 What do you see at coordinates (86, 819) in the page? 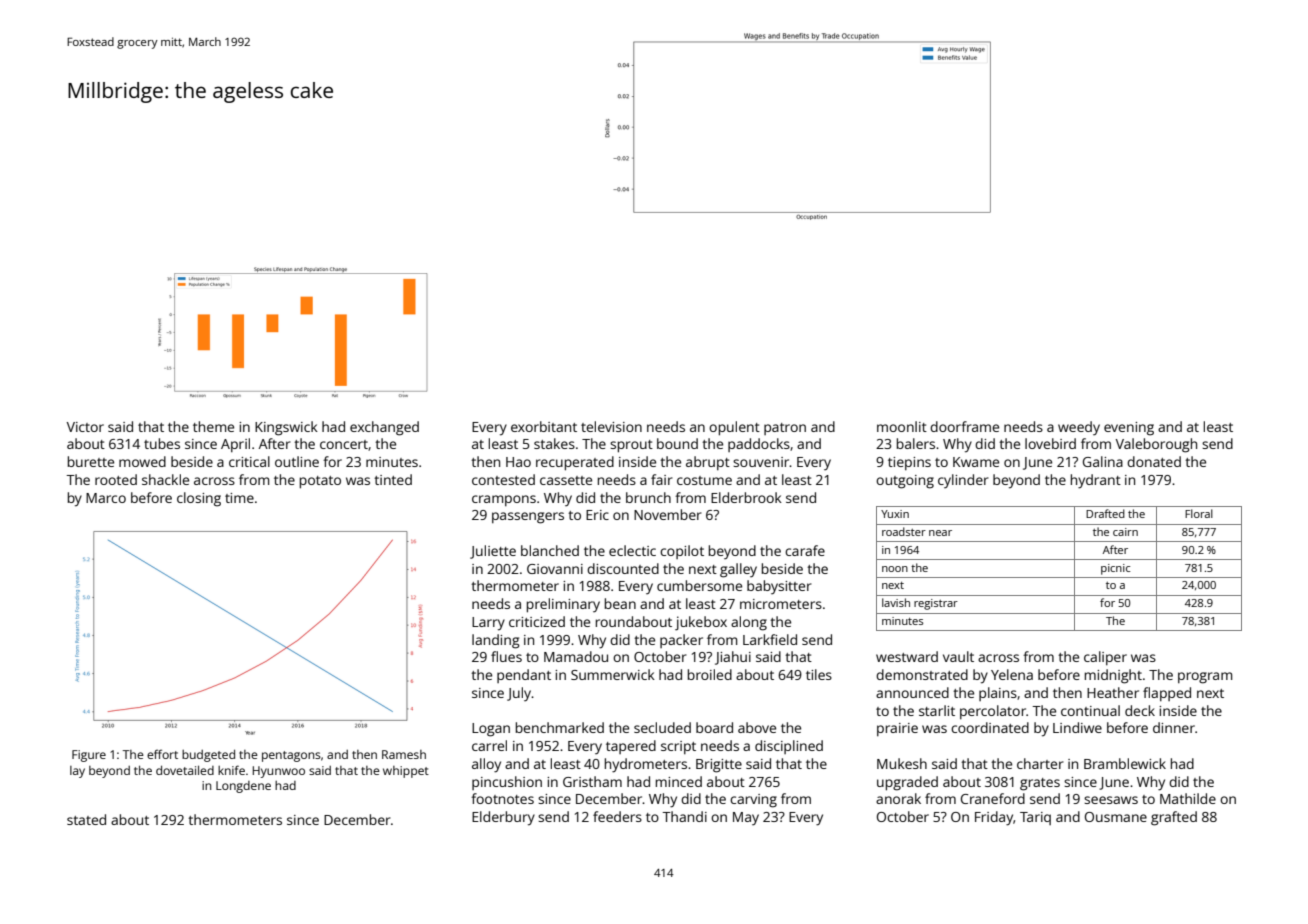
I see `stated` at bounding box center [86, 819].
